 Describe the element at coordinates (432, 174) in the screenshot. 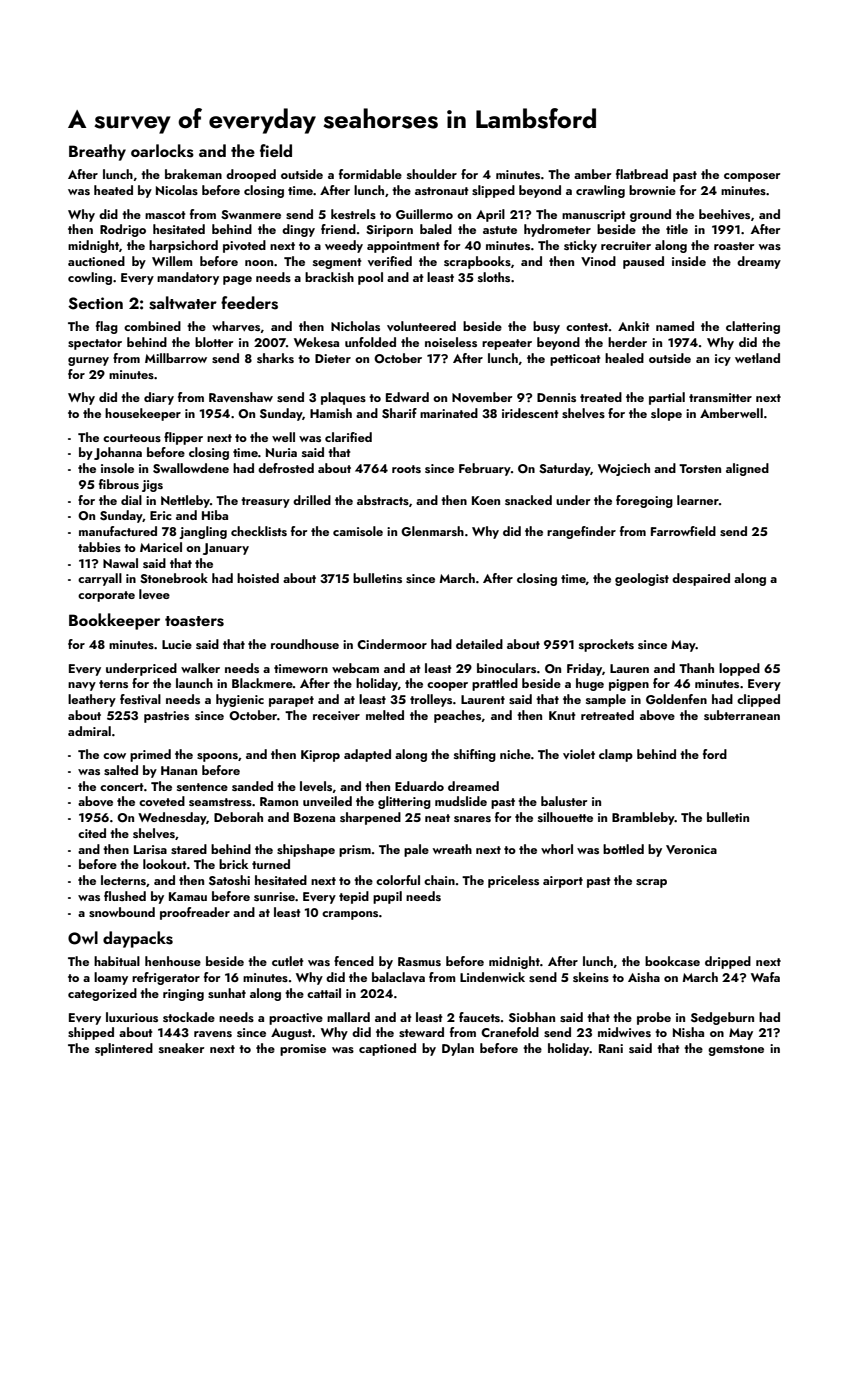

I see `shoulder` at that location.
